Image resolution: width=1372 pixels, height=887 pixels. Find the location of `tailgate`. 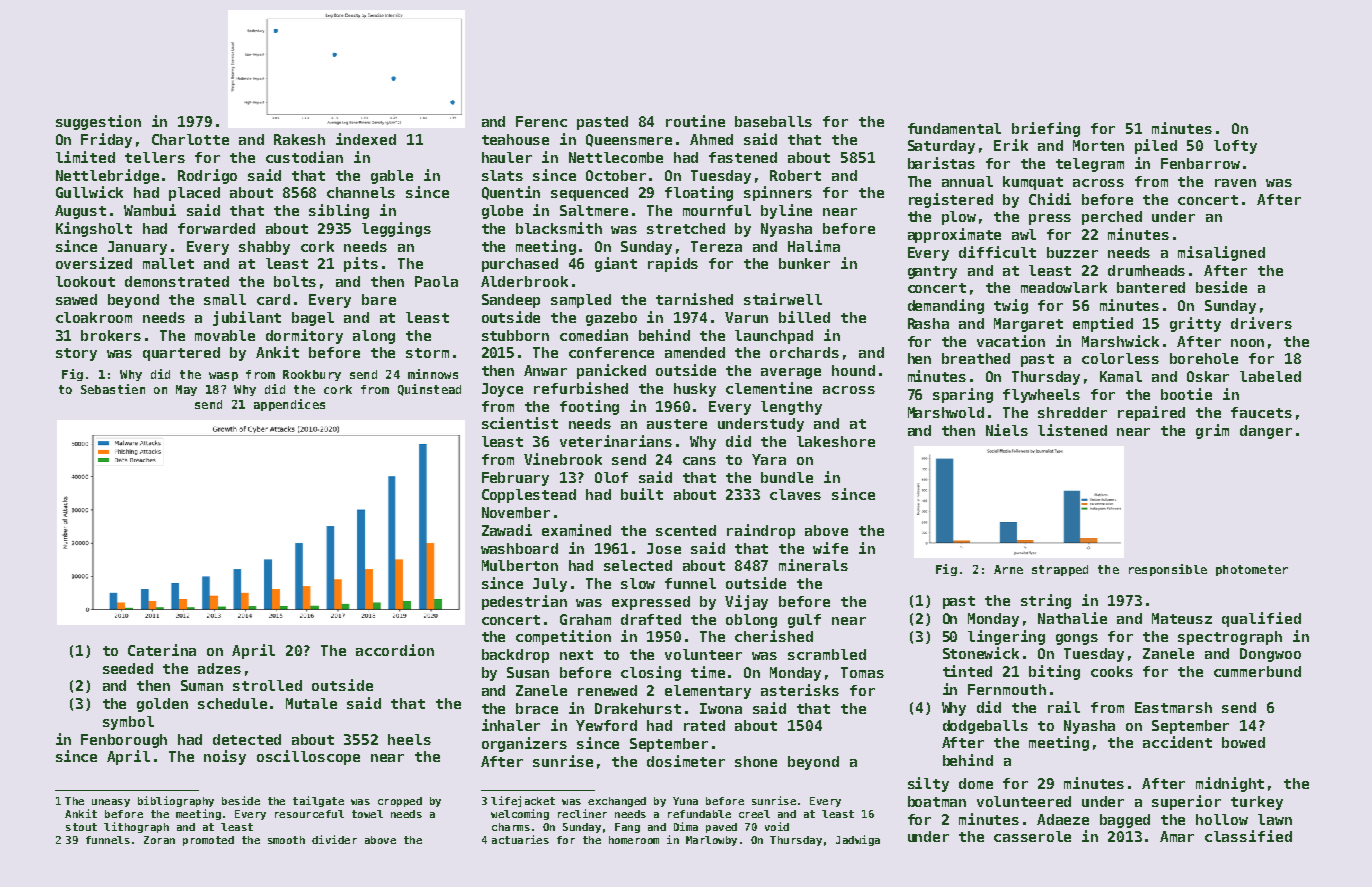

tailgate is located at coordinates (318, 801).
